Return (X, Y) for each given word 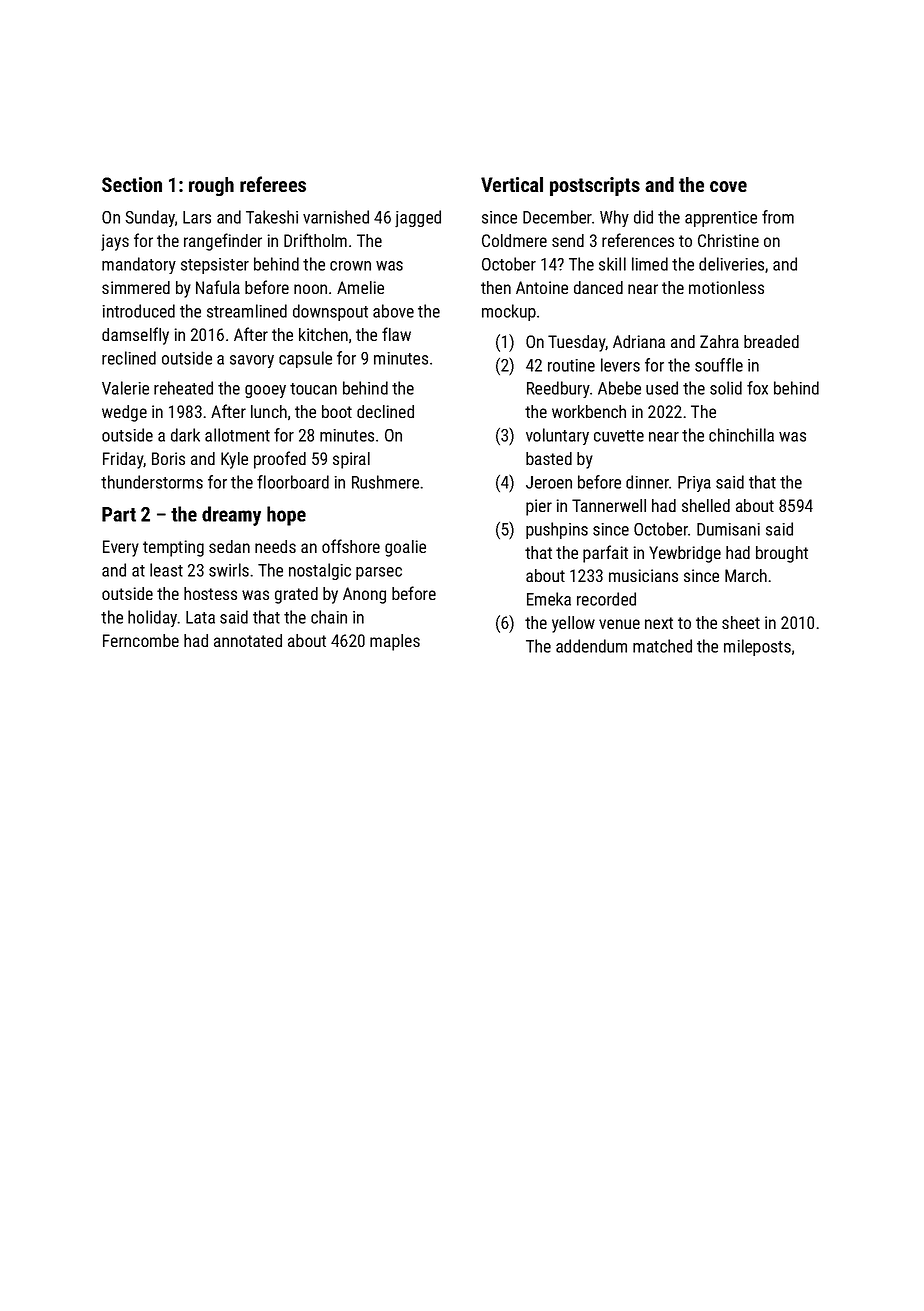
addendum (591, 646)
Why (614, 218)
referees (273, 184)
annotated (248, 640)
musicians (643, 575)
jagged (418, 219)
